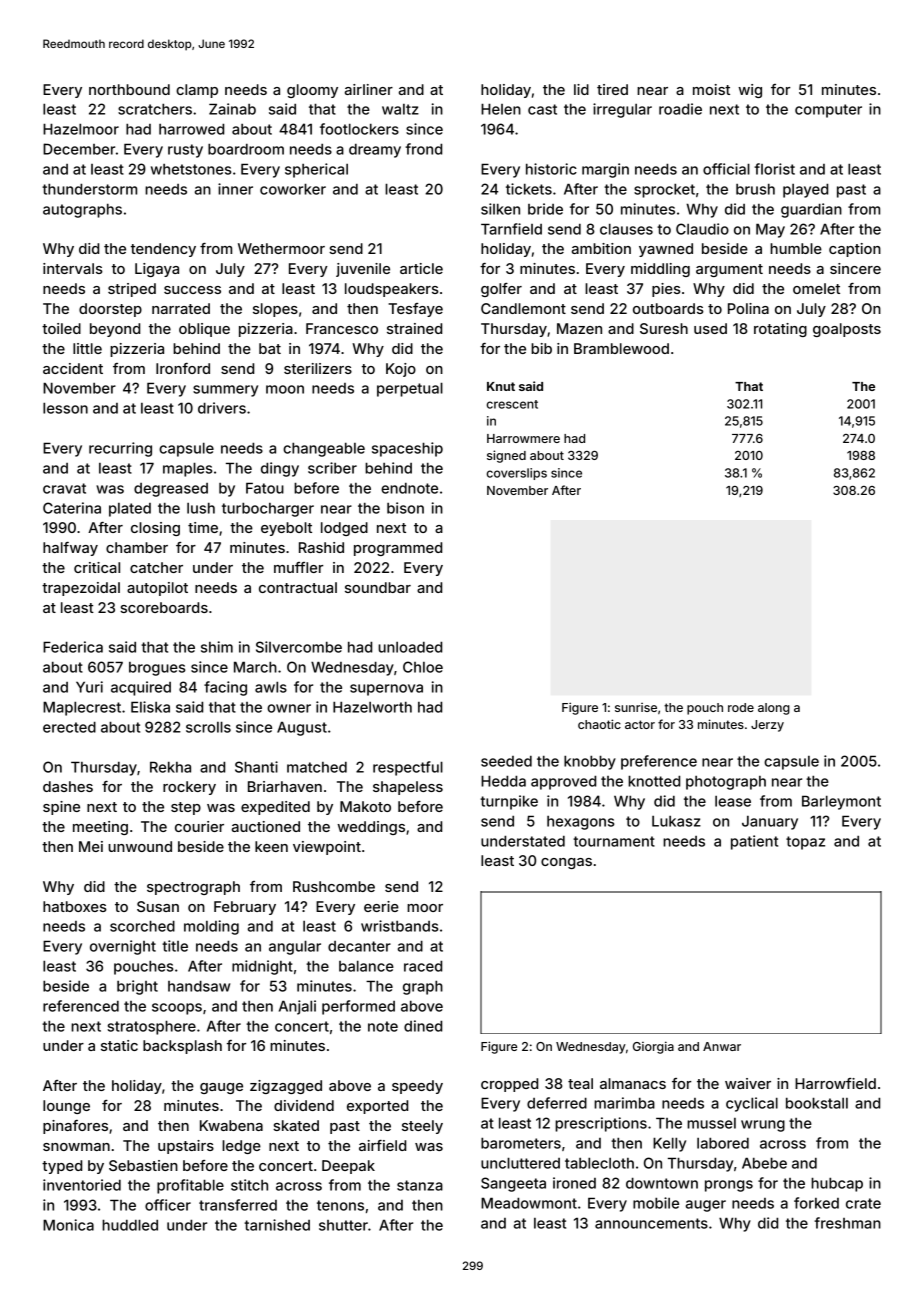 The image size is (924, 1308). What do you see at coordinates (235, 189) in the screenshot?
I see `inner` at bounding box center [235, 189].
